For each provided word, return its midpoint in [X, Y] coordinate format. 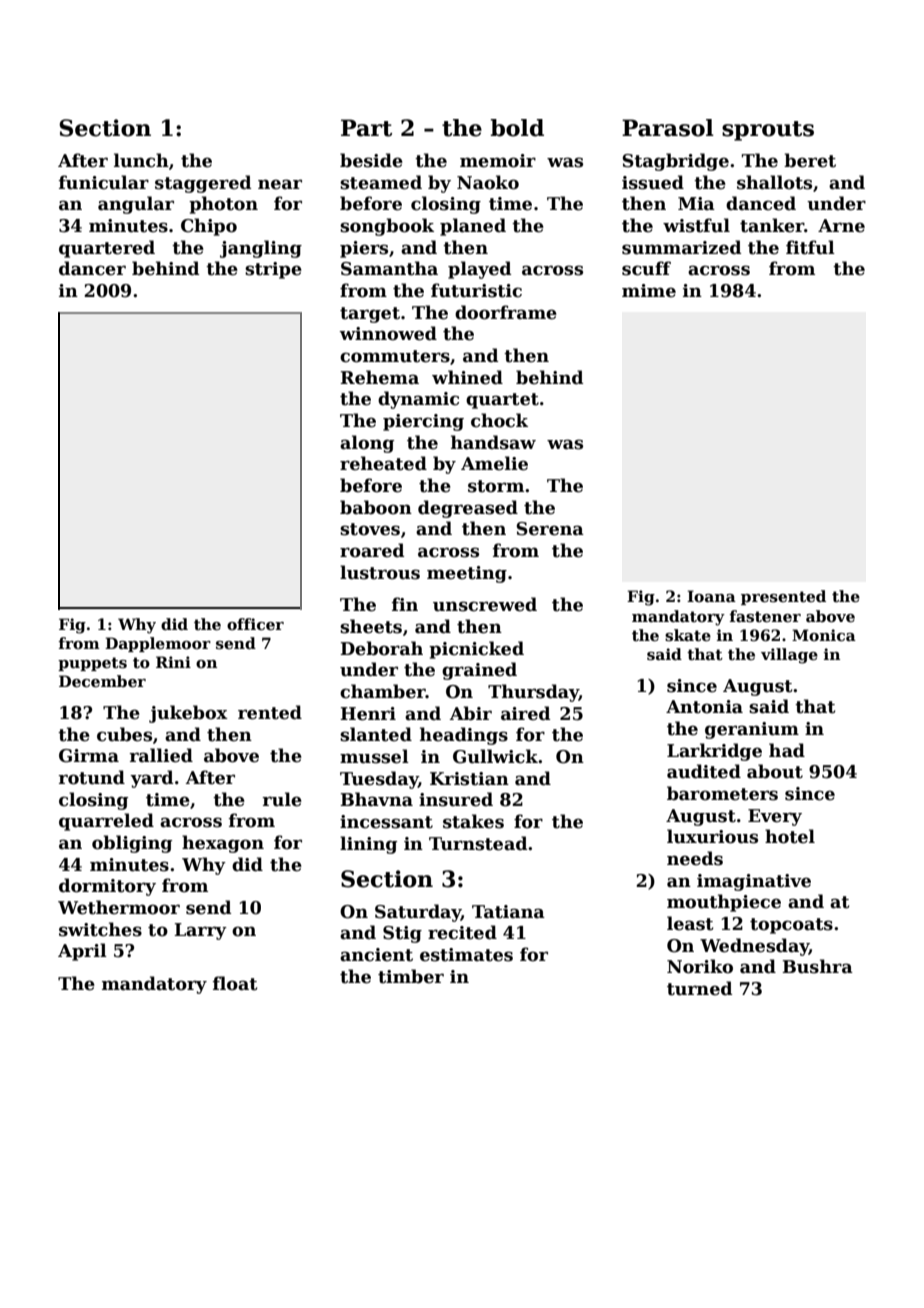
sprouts [768, 131]
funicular [104, 182]
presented [783, 597]
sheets [371, 626]
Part [366, 128]
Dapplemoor [158, 644]
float [235, 983]
